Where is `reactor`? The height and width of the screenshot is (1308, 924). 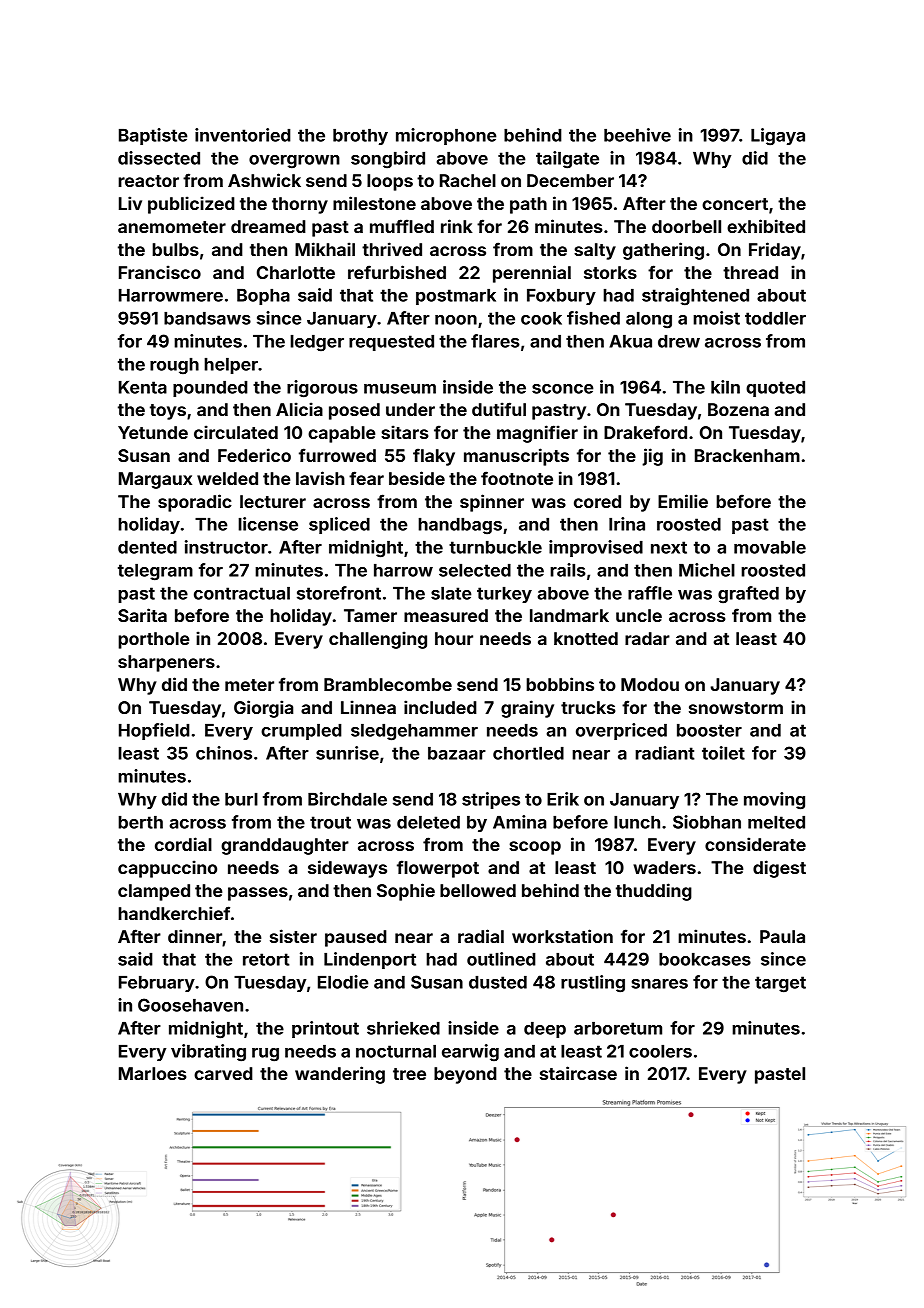
reactor is located at coordinates (148, 181).
